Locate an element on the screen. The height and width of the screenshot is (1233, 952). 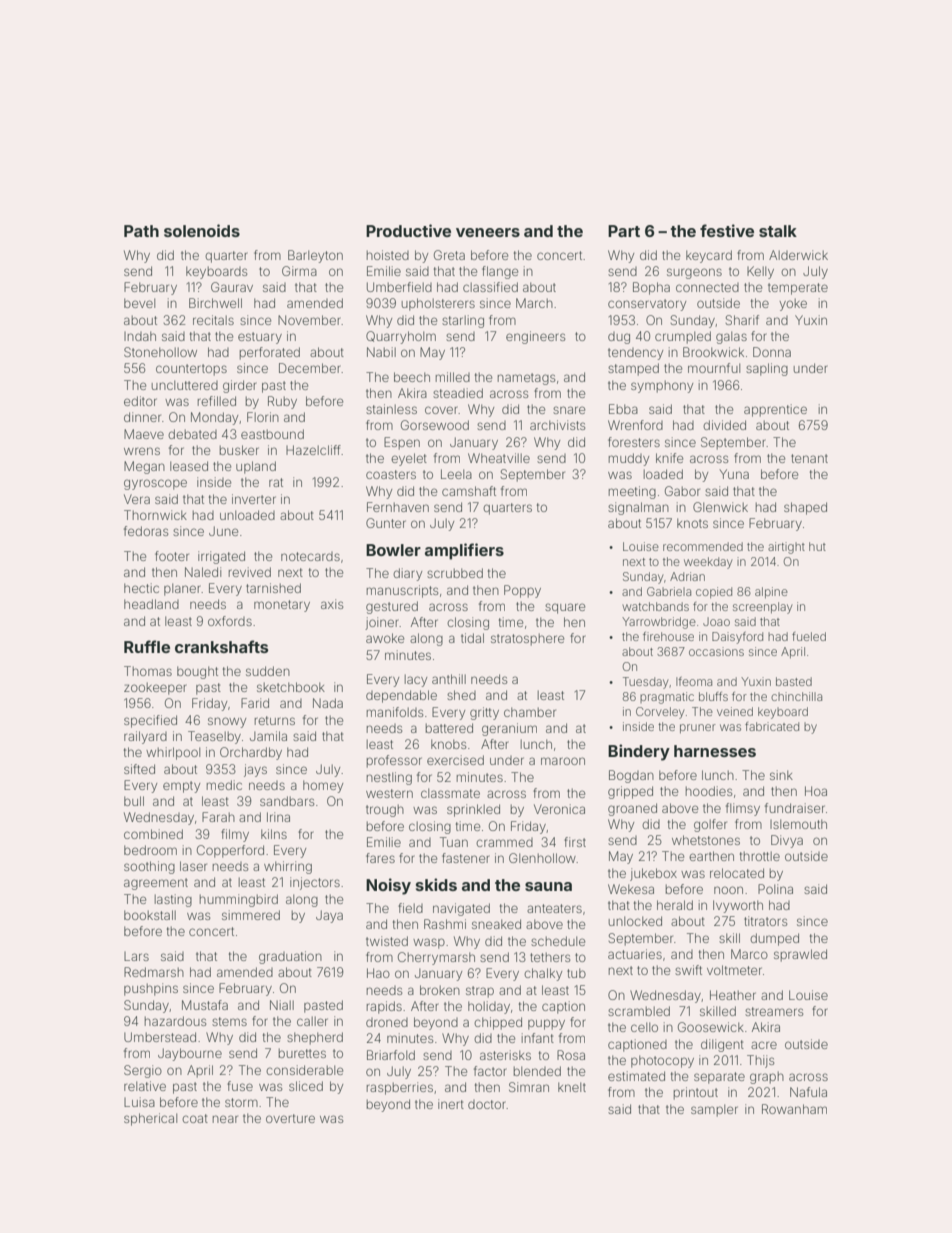
meeting is located at coordinates (632, 492).
